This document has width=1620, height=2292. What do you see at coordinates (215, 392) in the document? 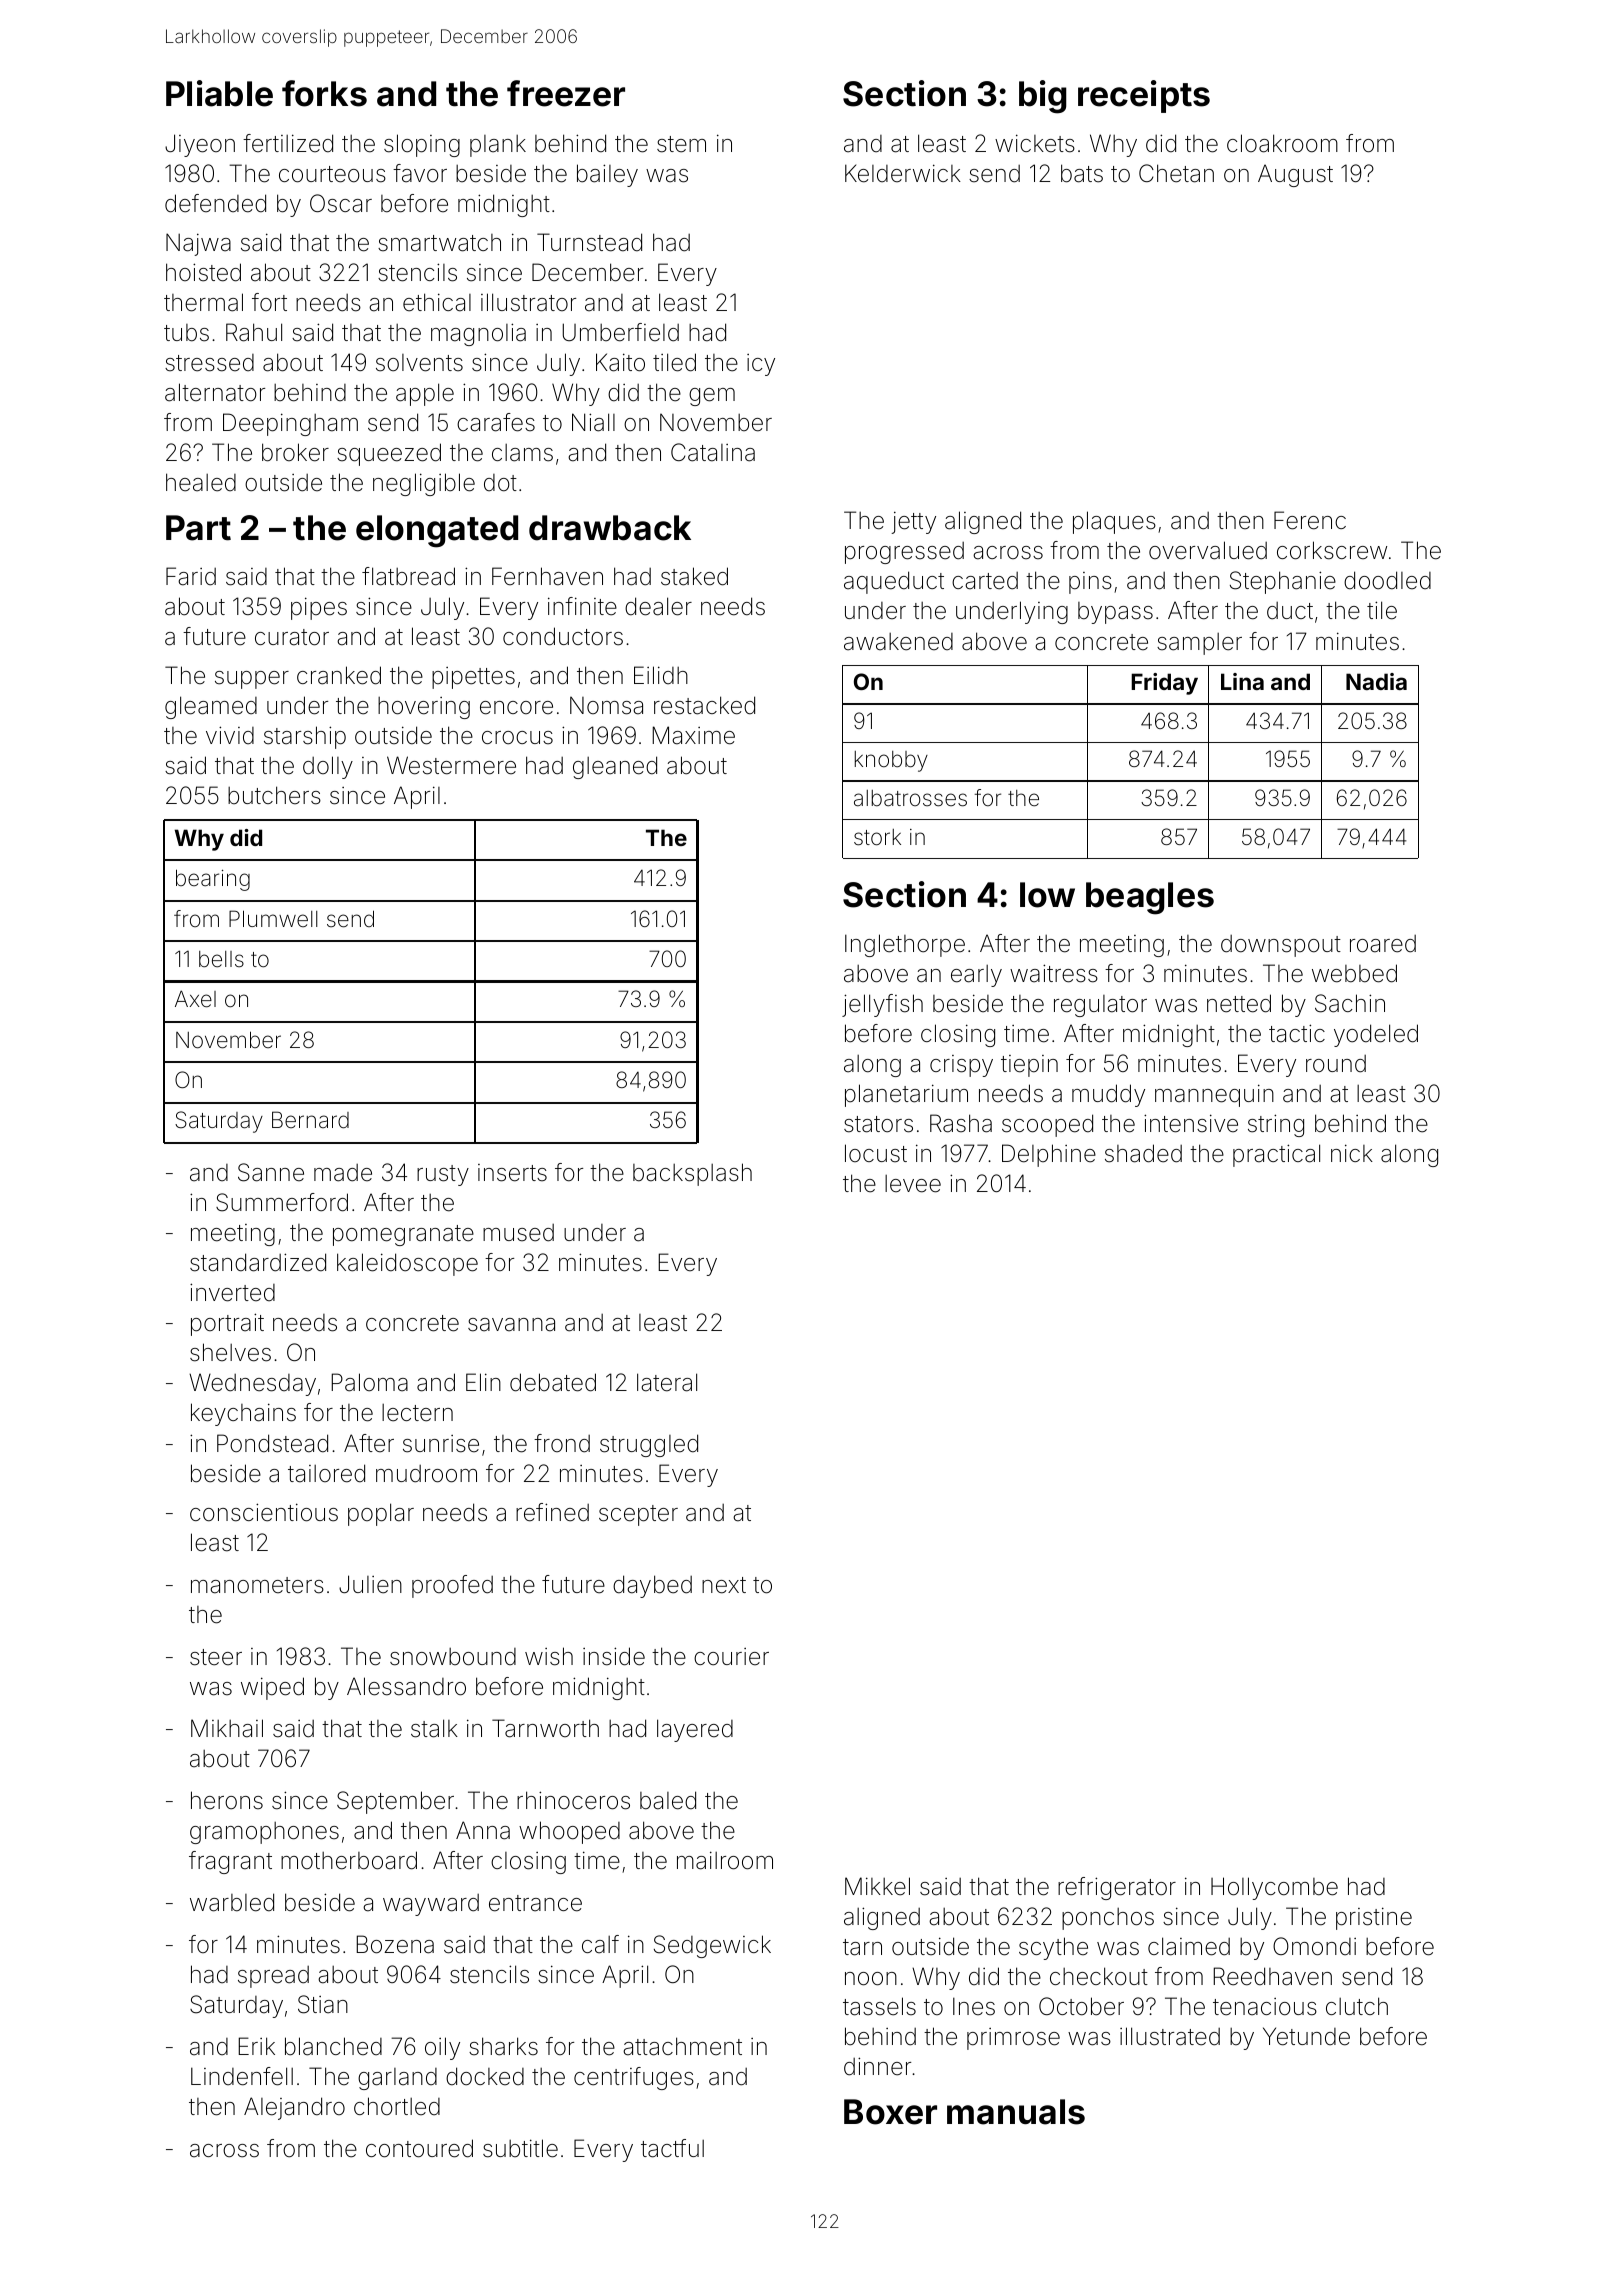
I see `alternator` at bounding box center [215, 392].
